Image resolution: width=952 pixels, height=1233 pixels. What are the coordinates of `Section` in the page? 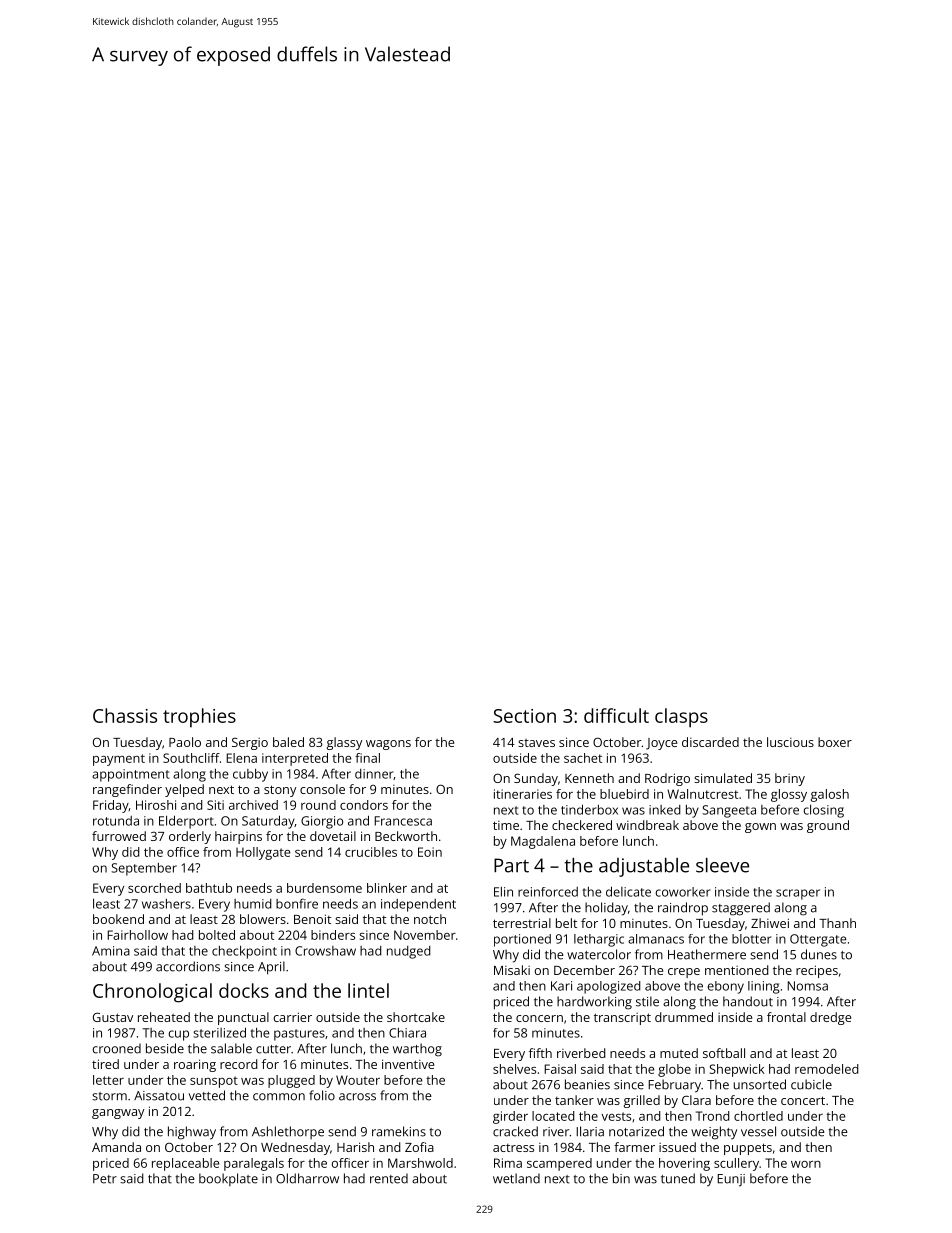 It's located at (524, 716).
